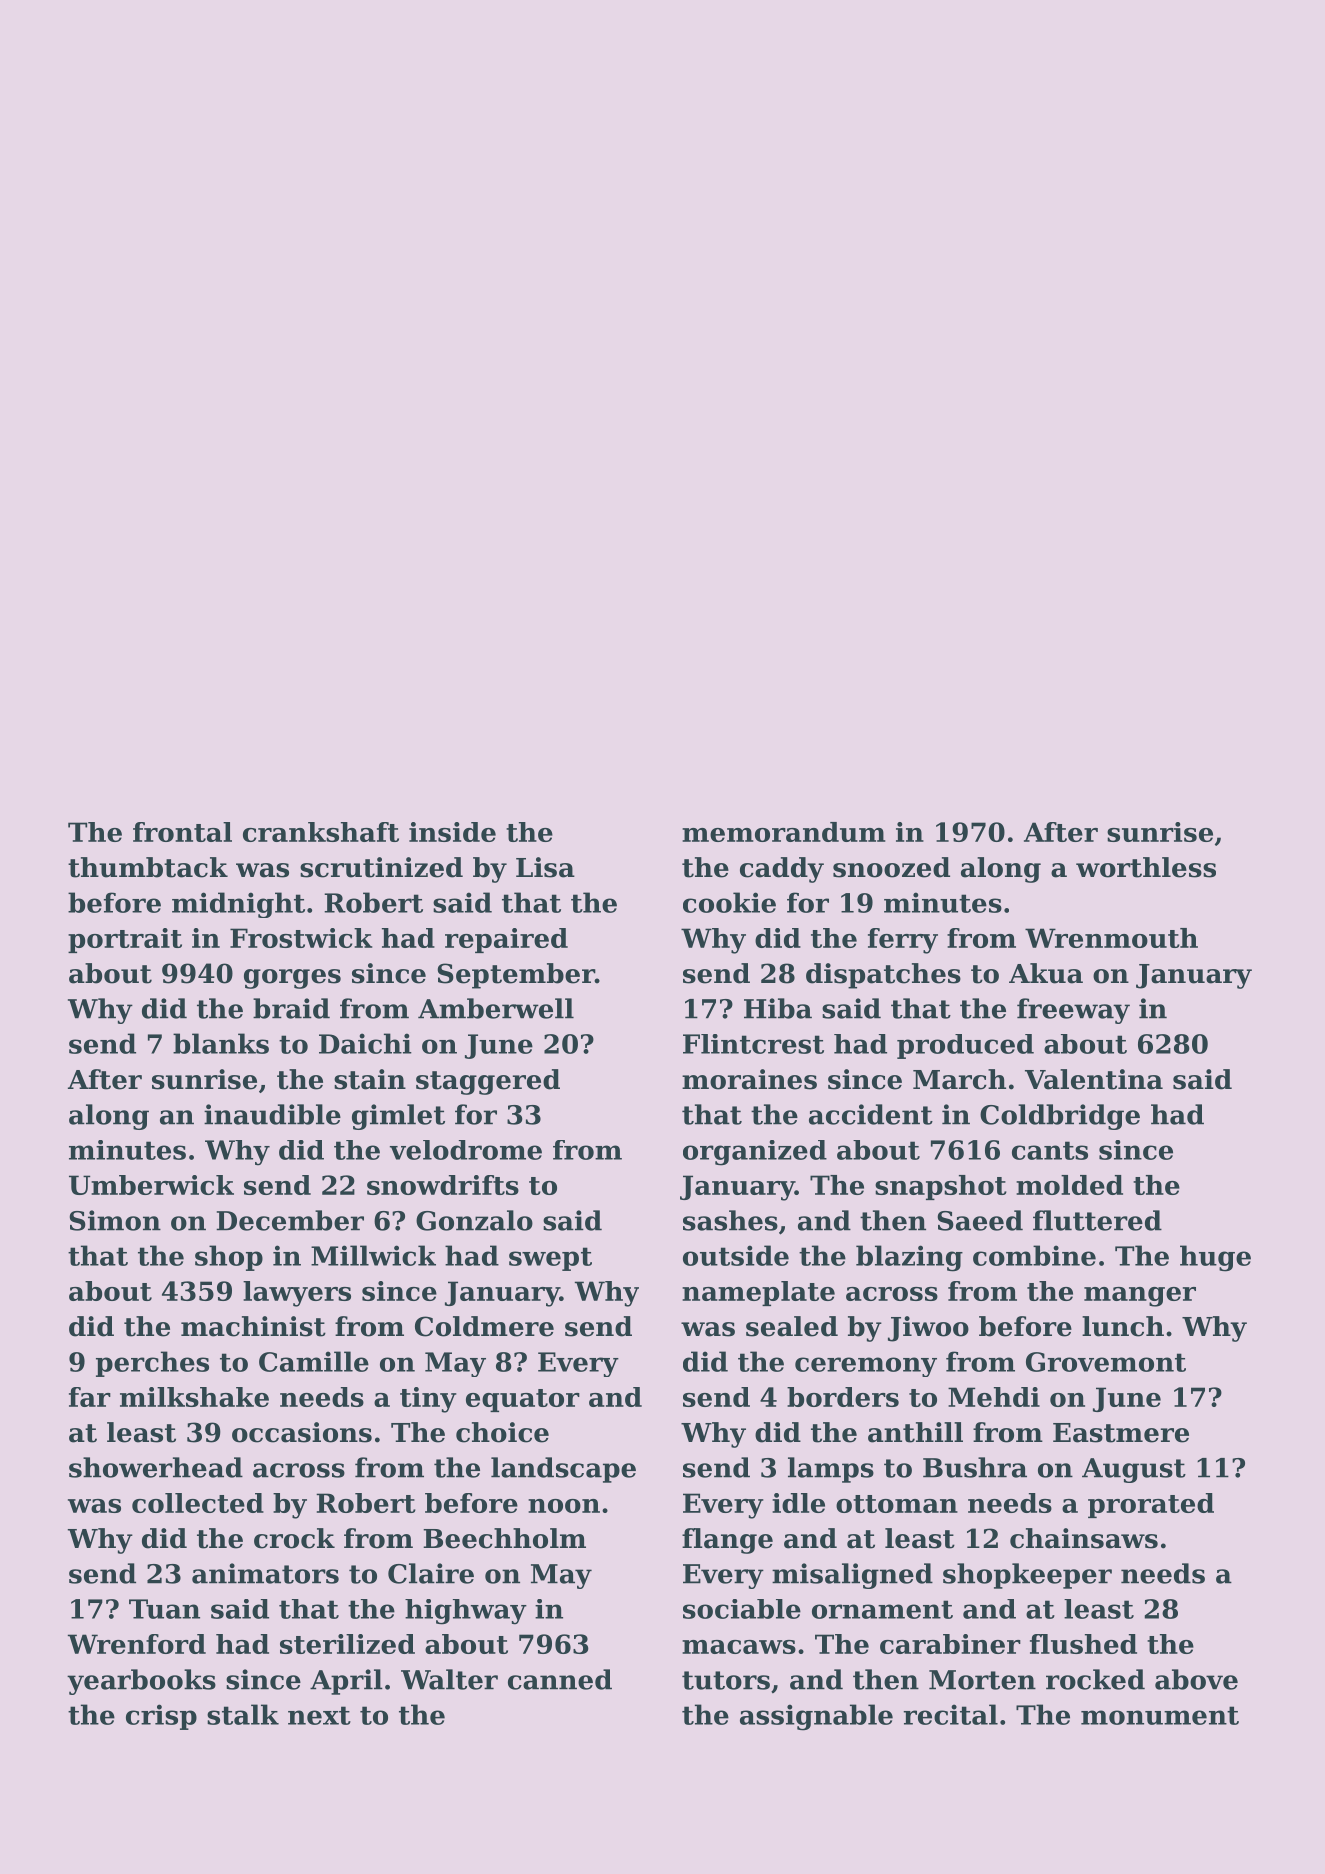  Describe the element at coordinates (784, 832) in the document. I see `memorandum` at that location.
